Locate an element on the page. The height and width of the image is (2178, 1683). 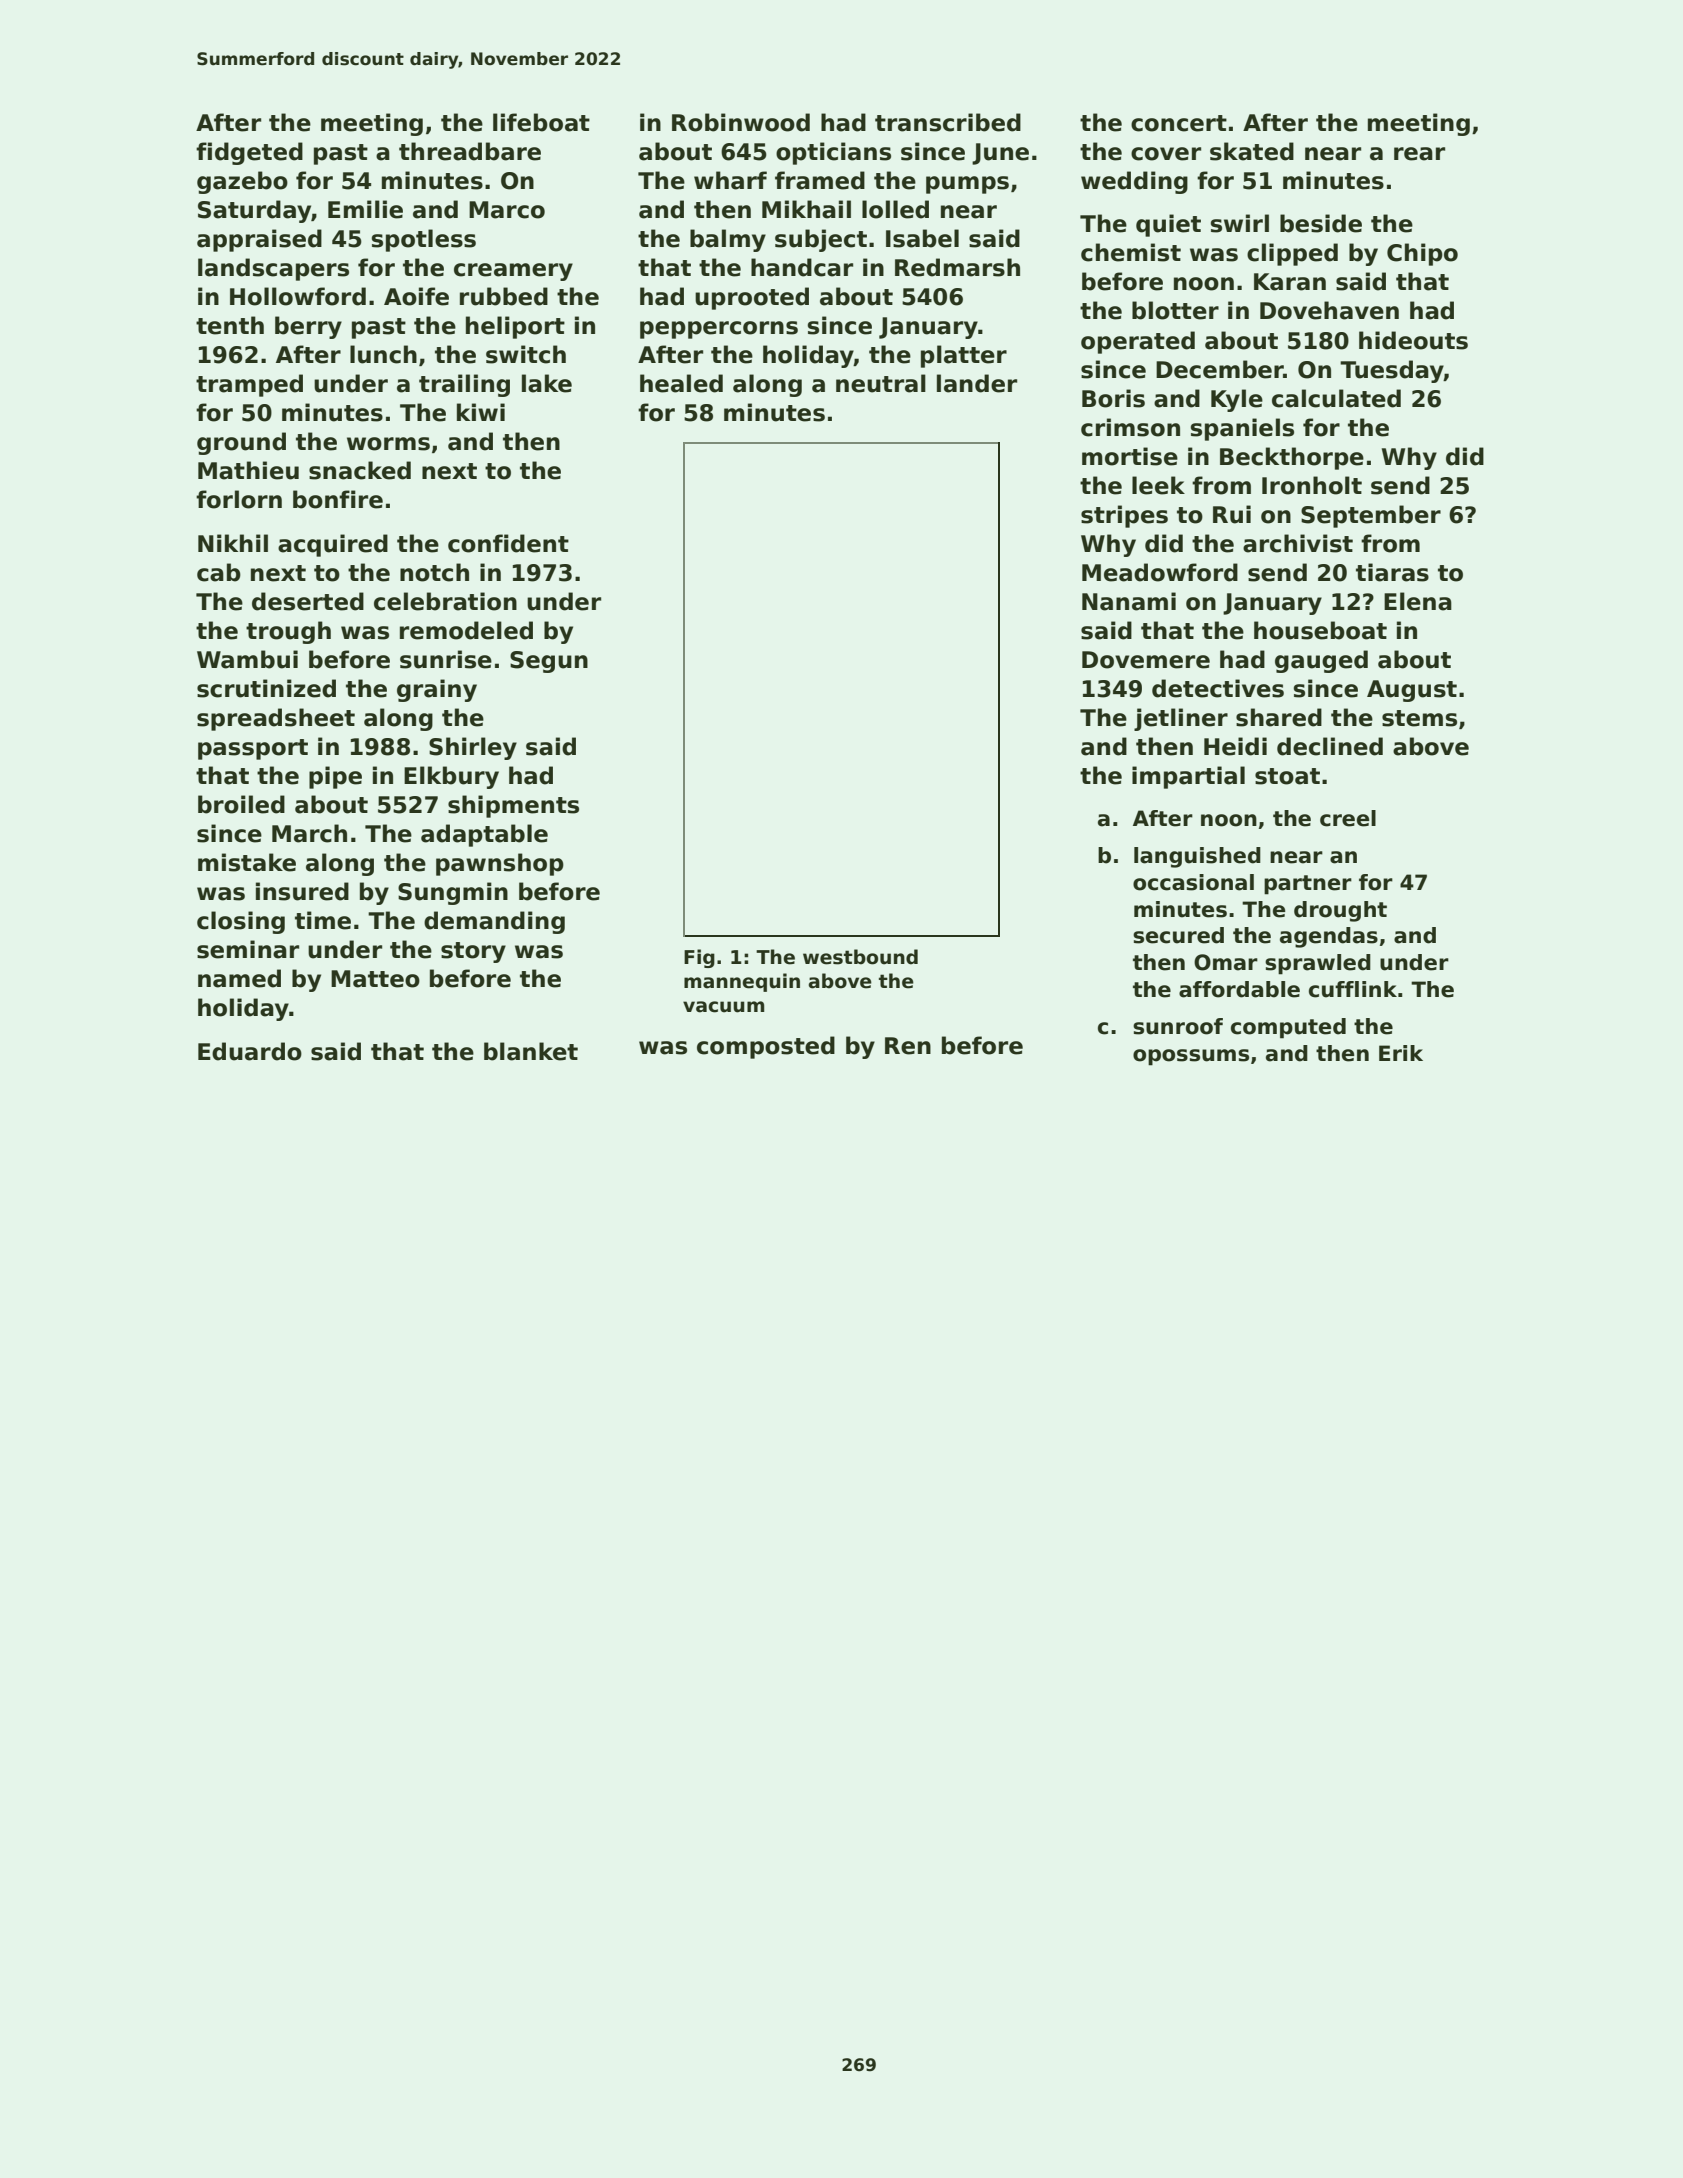
lunch is located at coordinates (383, 354).
